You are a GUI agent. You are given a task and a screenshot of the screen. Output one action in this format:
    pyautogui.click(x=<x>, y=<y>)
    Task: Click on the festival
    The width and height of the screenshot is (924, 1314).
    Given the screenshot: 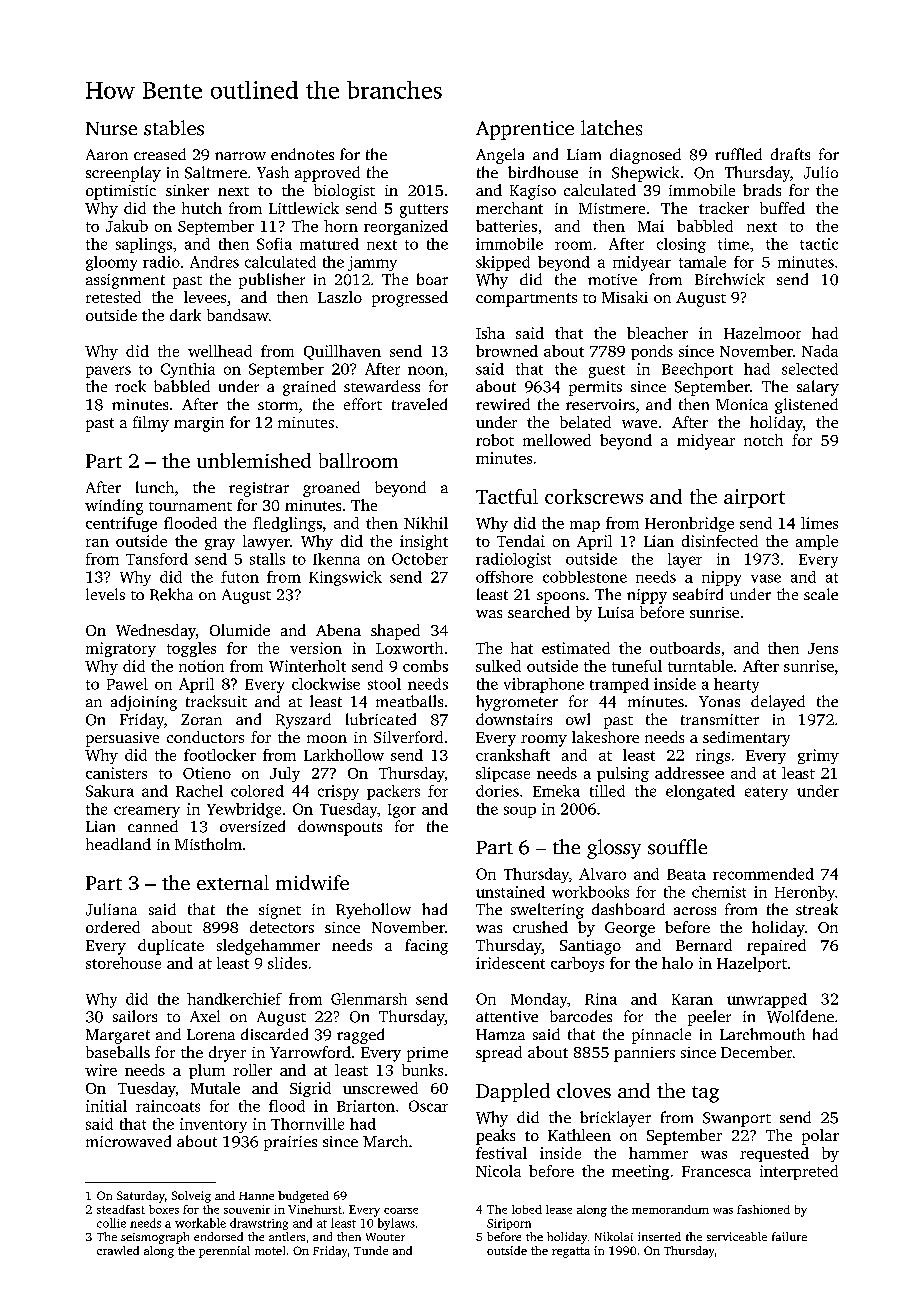 What is the action you would take?
    pyautogui.click(x=501, y=1153)
